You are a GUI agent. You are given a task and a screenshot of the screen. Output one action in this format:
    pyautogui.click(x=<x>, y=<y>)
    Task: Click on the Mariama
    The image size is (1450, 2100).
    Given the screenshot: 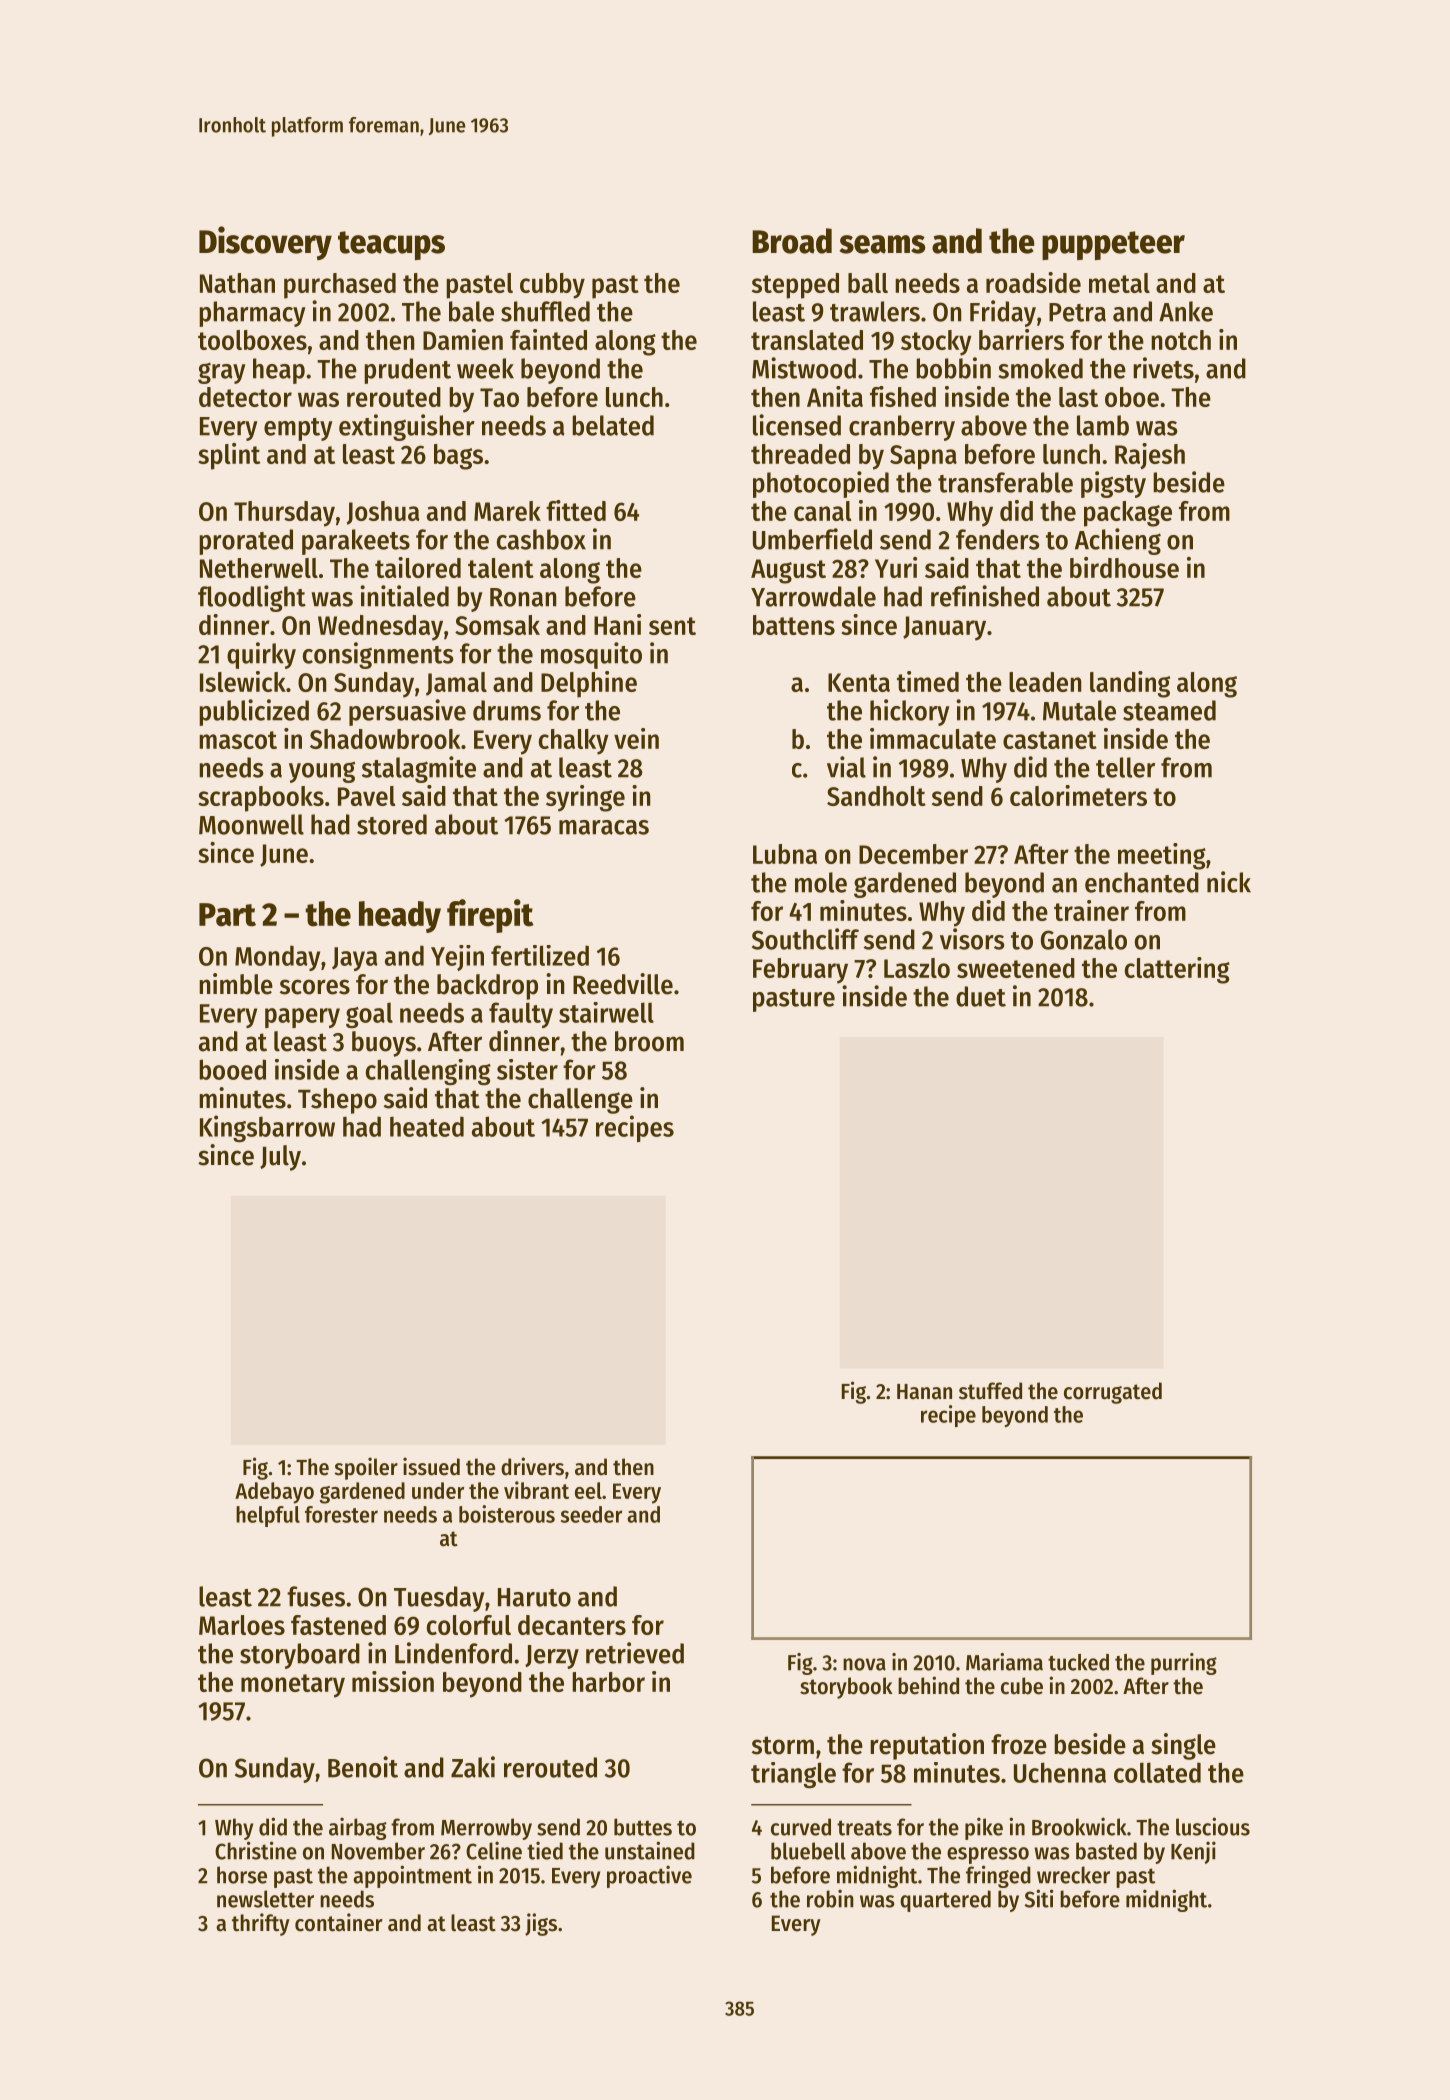 What is the action you would take?
    pyautogui.click(x=1004, y=1662)
